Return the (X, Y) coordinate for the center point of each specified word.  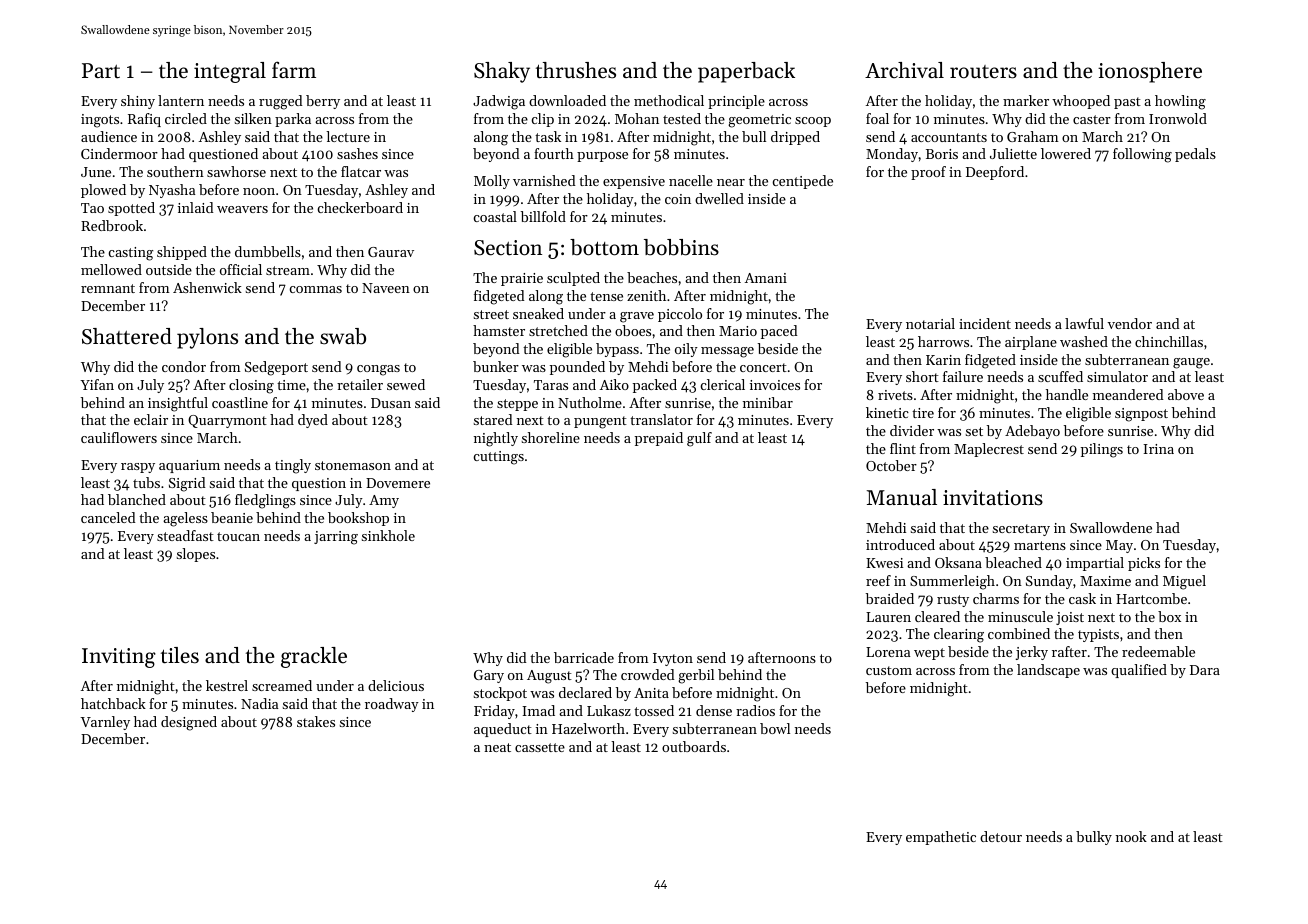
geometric (759, 121)
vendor (1130, 323)
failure (963, 376)
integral (230, 72)
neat (497, 747)
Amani (766, 278)
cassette (540, 747)
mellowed (111, 269)
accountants (949, 137)
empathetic (941, 838)
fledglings (265, 501)
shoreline (551, 437)
